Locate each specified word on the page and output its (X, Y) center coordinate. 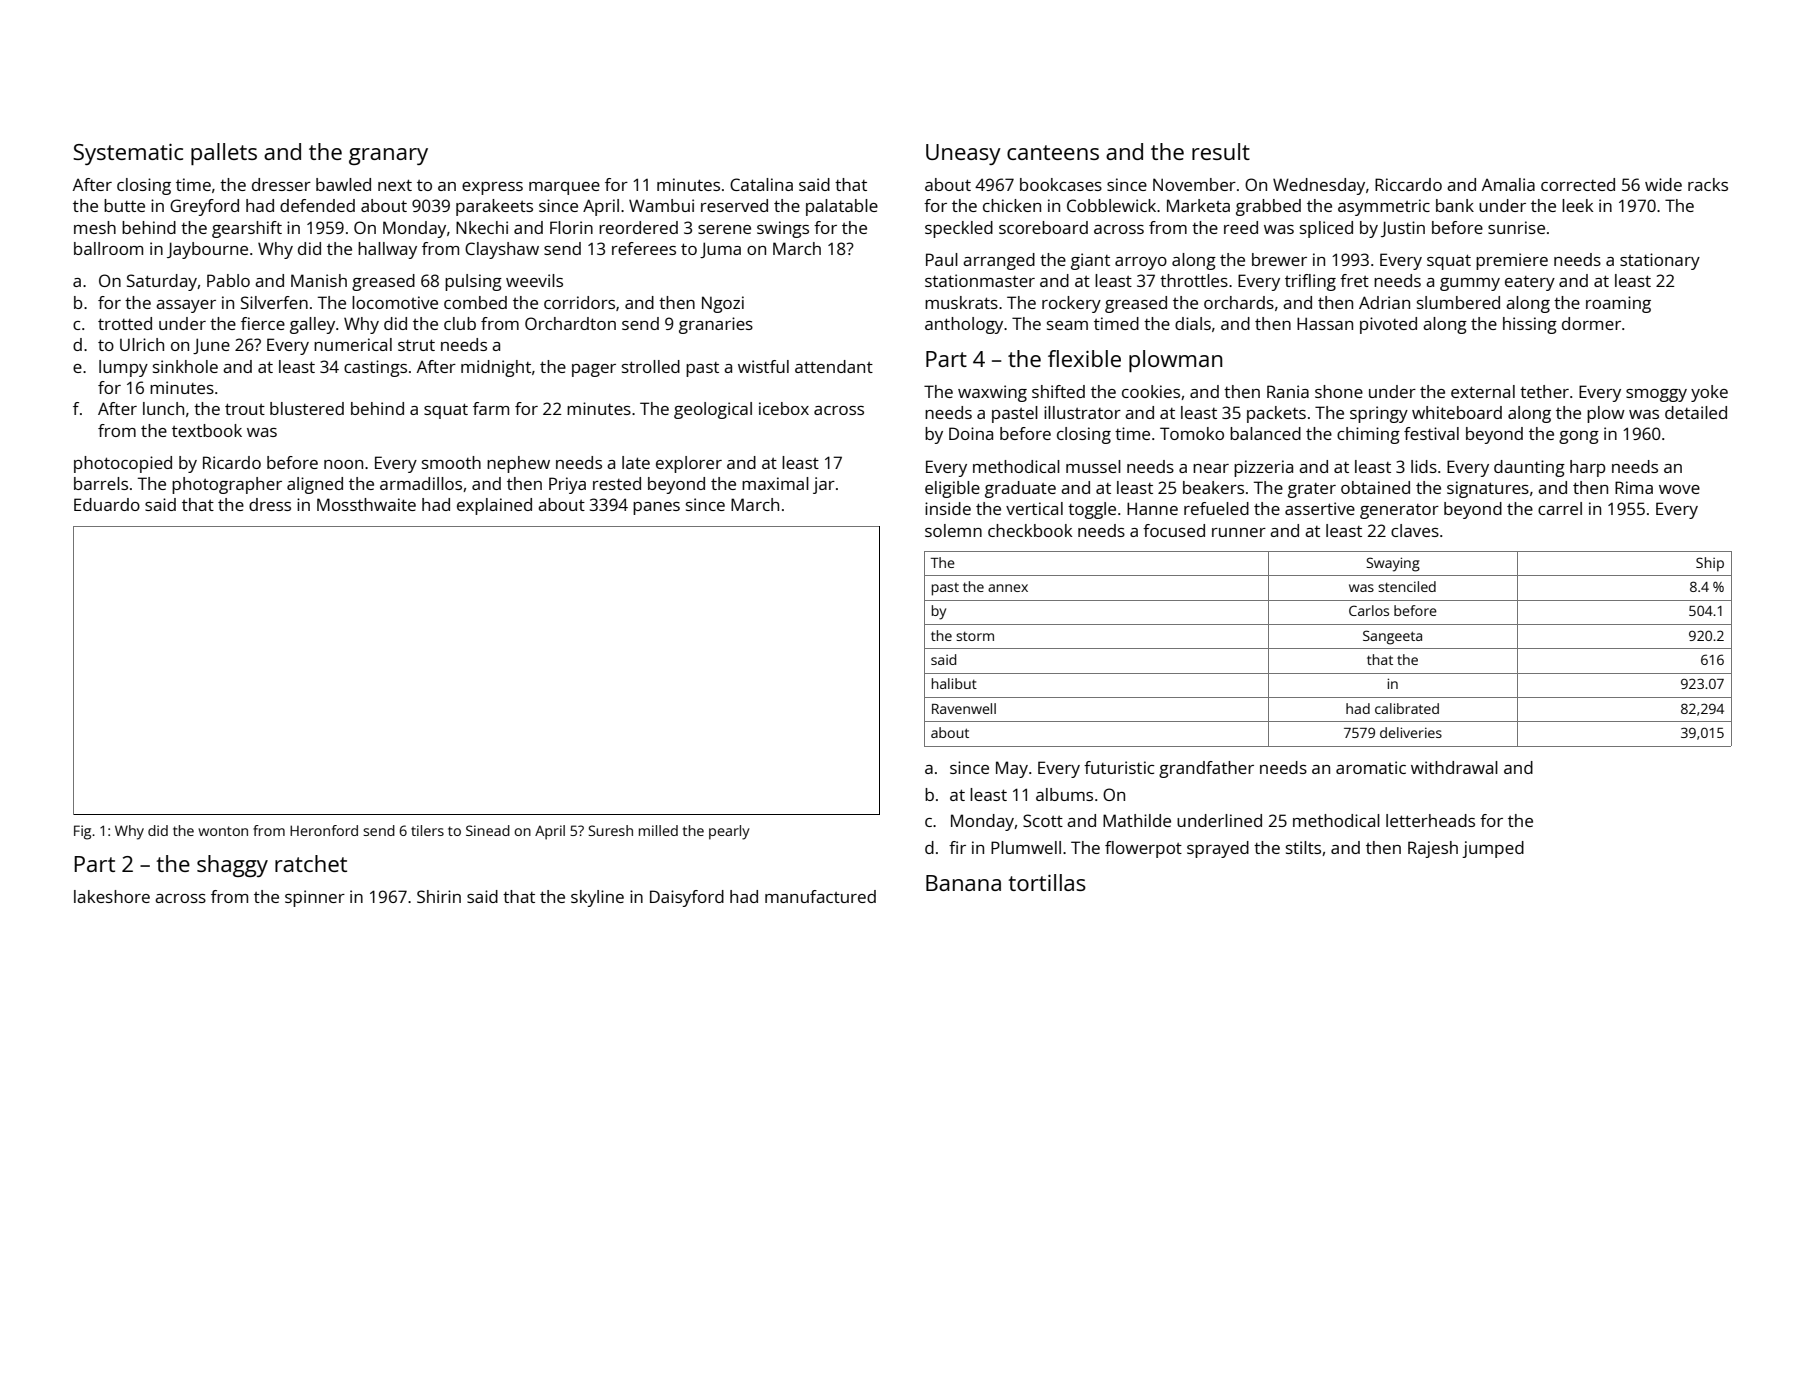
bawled (343, 184)
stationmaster (980, 280)
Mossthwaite (366, 504)
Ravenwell (964, 708)
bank (1455, 205)
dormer (1591, 323)
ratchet (311, 863)
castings (375, 368)
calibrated (1407, 708)
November (1194, 184)
